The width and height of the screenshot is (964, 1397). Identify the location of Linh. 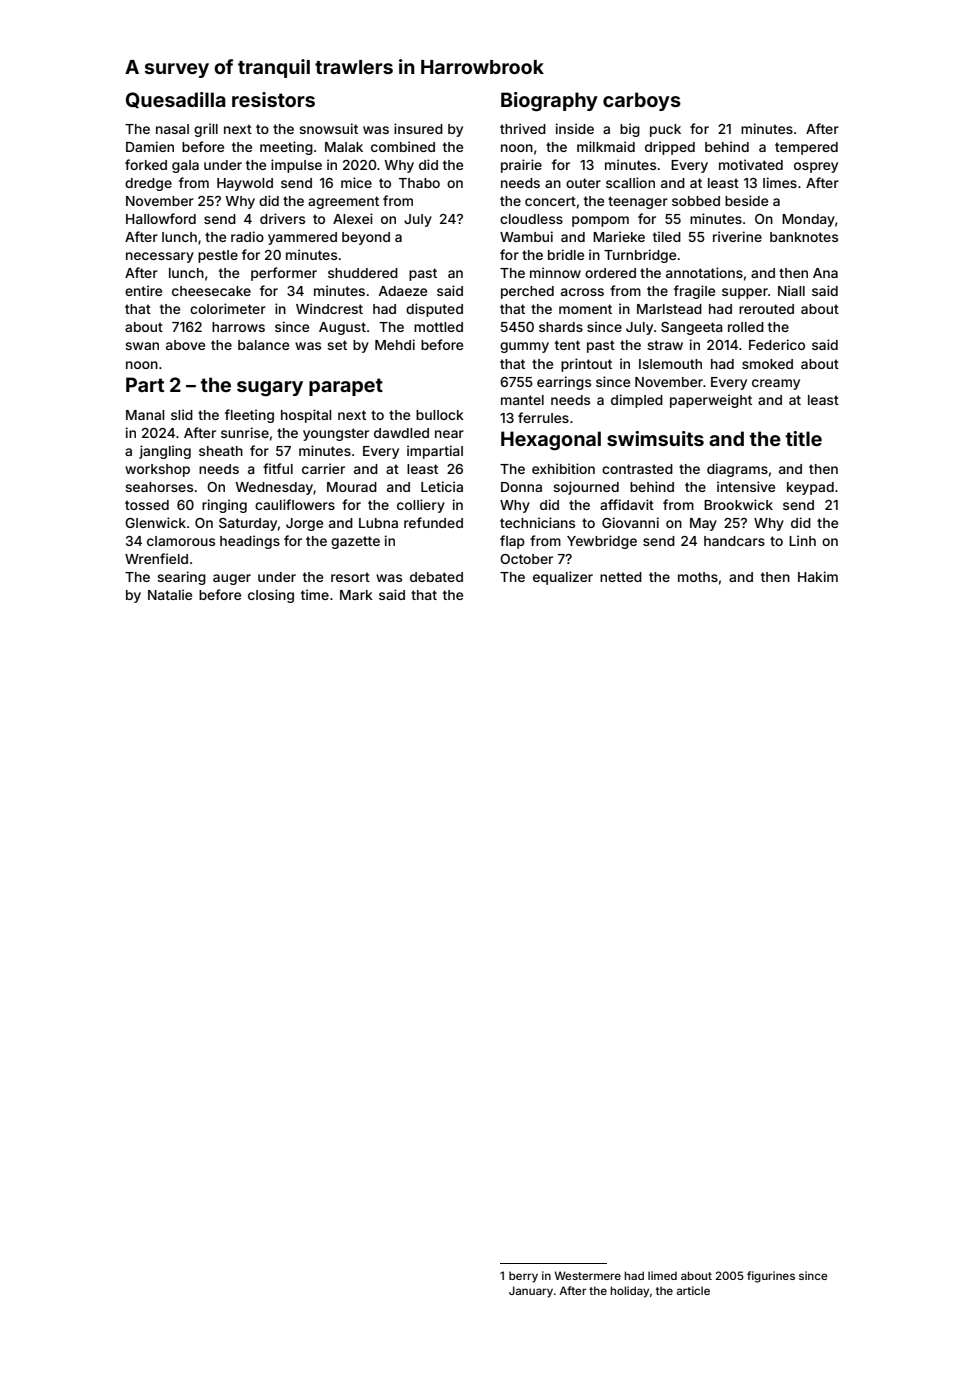
(802, 540).
